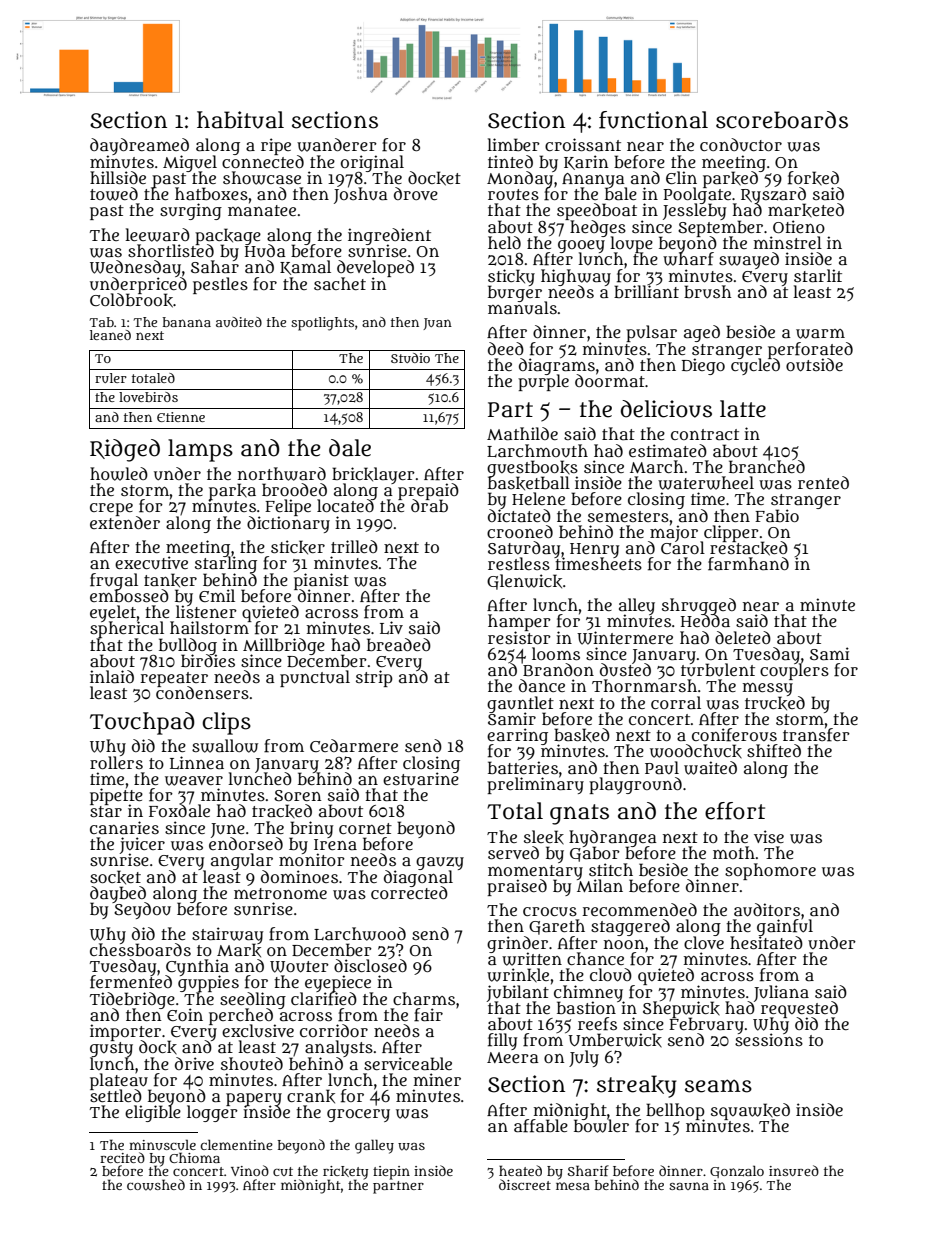 The width and height of the screenshot is (952, 1233). Describe the element at coordinates (142, 723) in the screenshot. I see `Touchpad` at that location.
